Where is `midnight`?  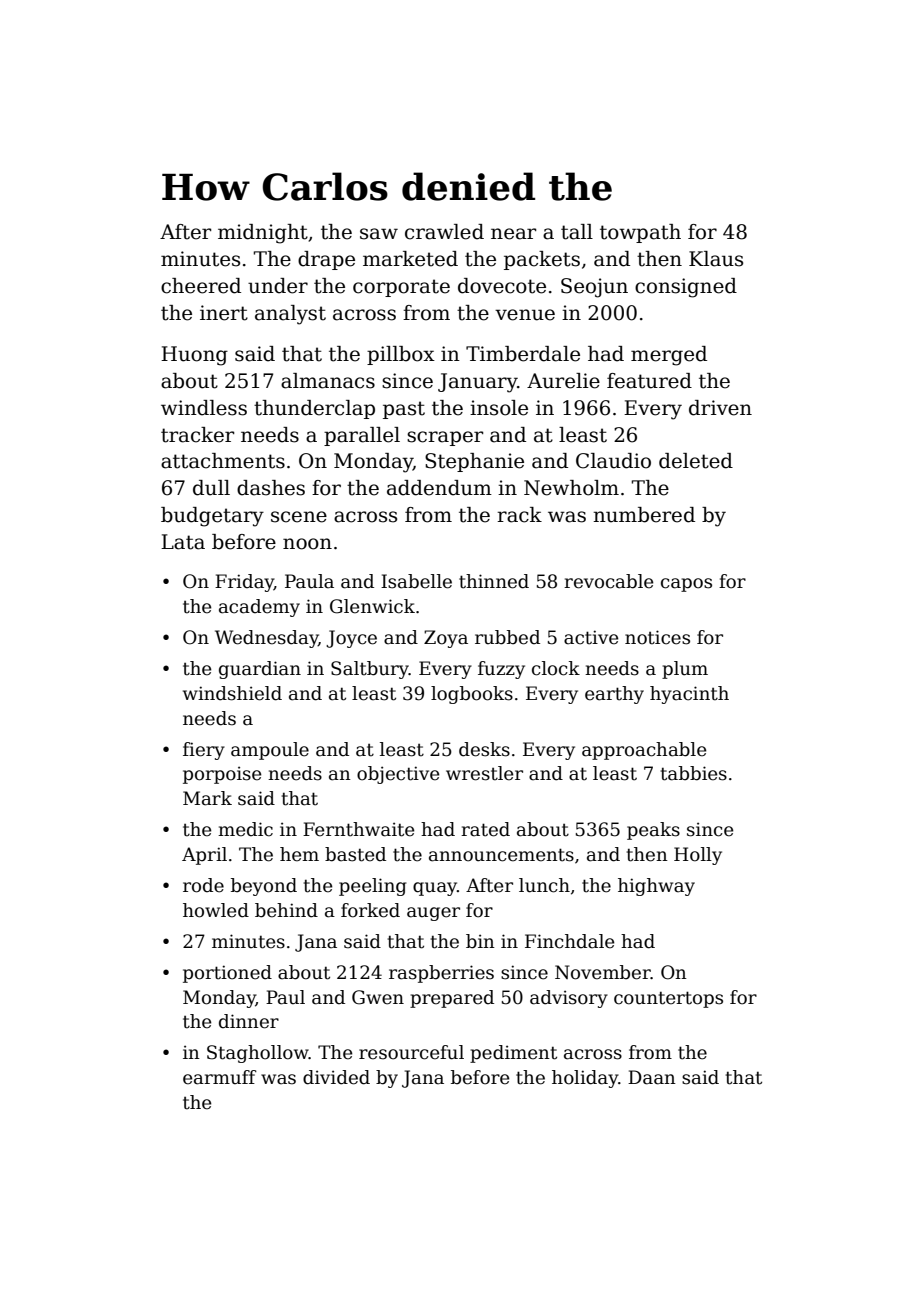 midnight is located at coordinates (263, 234).
